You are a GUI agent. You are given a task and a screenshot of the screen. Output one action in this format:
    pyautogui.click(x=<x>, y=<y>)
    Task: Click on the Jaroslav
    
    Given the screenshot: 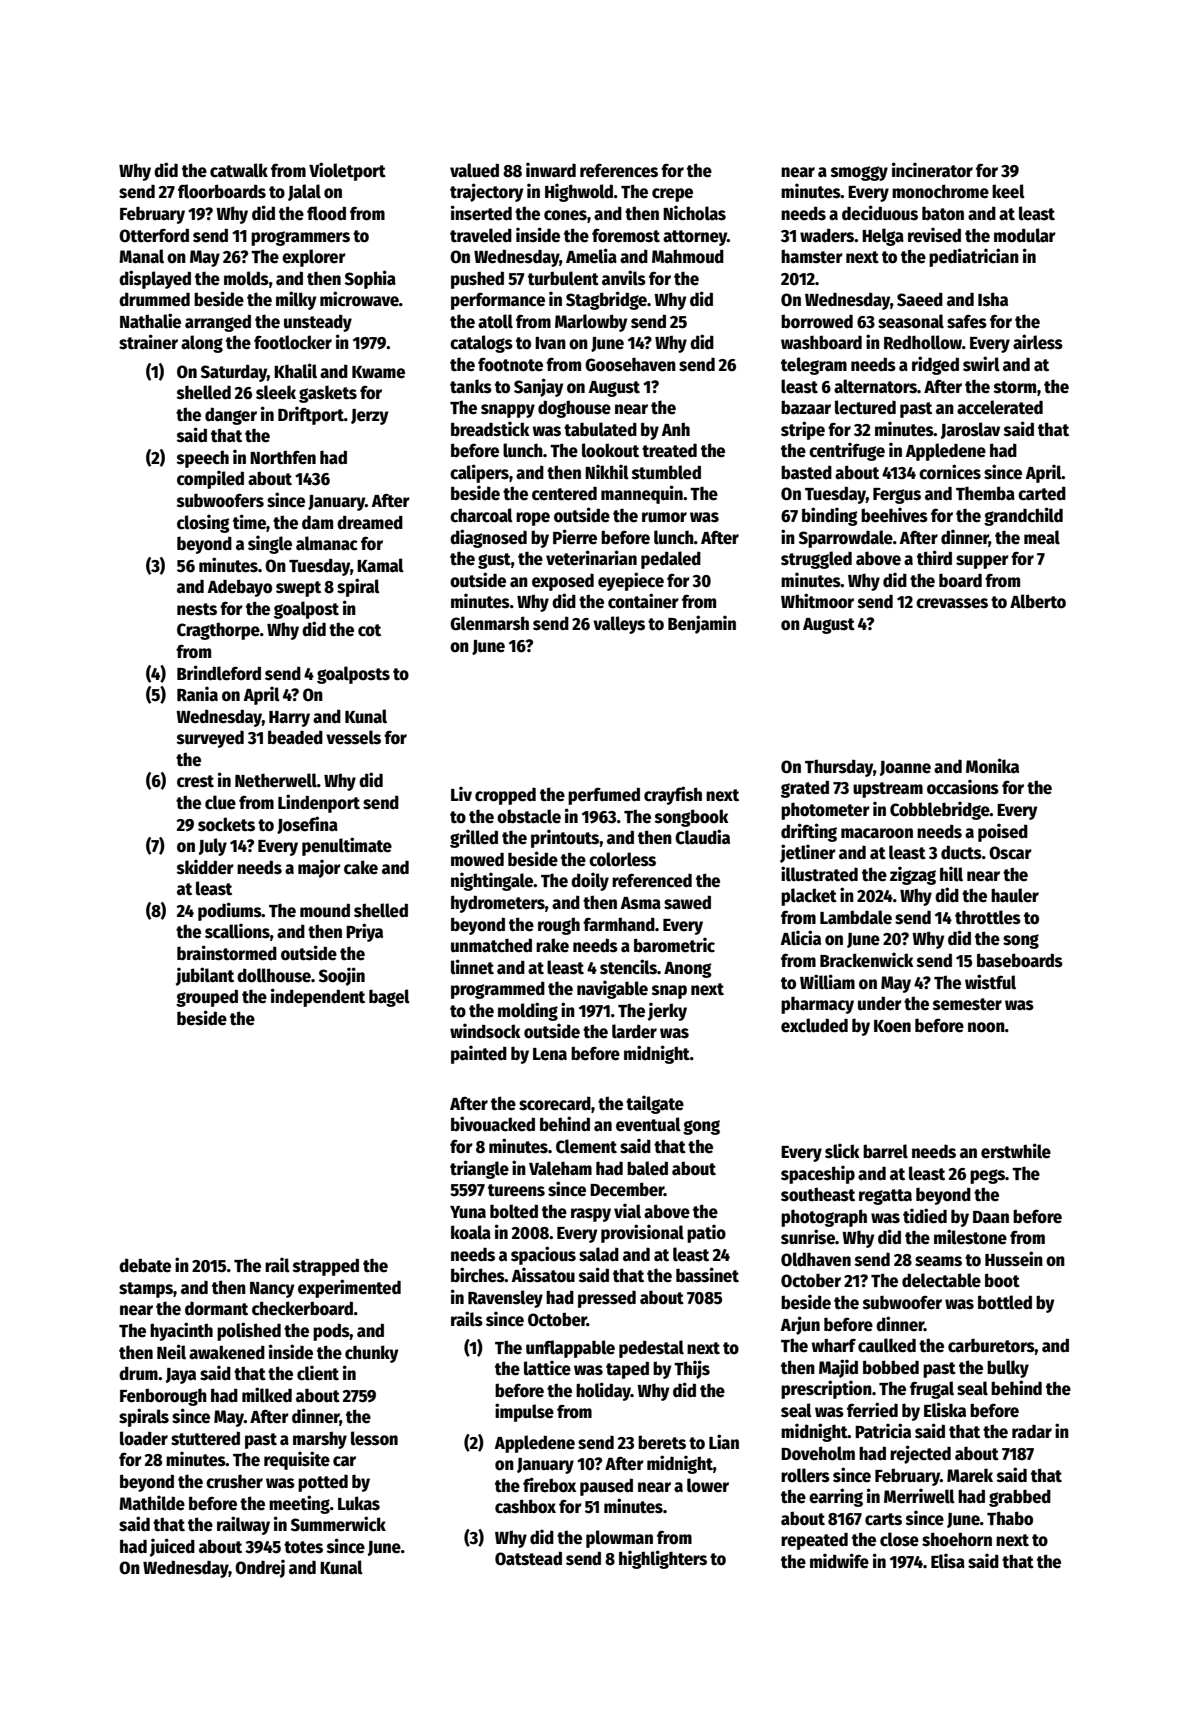 What is the action you would take?
    pyautogui.click(x=970, y=430)
